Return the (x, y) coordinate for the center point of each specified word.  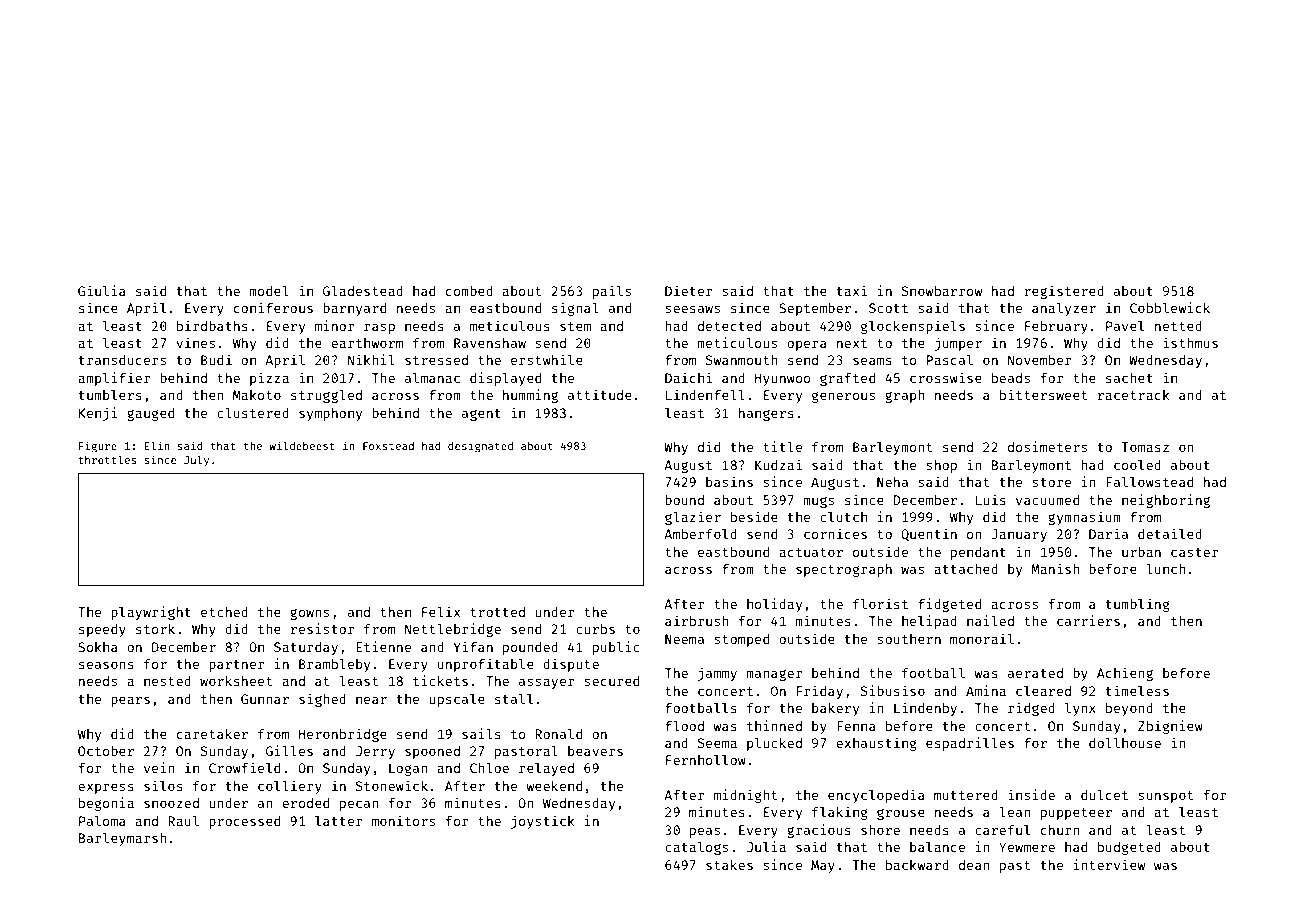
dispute (571, 665)
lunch (1165, 568)
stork (155, 629)
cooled (1137, 464)
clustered (253, 412)
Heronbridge (343, 735)
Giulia (102, 290)
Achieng (1125, 674)
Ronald (558, 733)
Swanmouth (741, 360)
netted (1178, 326)
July (196, 460)
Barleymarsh (122, 839)
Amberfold (700, 533)
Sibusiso (893, 690)
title (782, 446)
